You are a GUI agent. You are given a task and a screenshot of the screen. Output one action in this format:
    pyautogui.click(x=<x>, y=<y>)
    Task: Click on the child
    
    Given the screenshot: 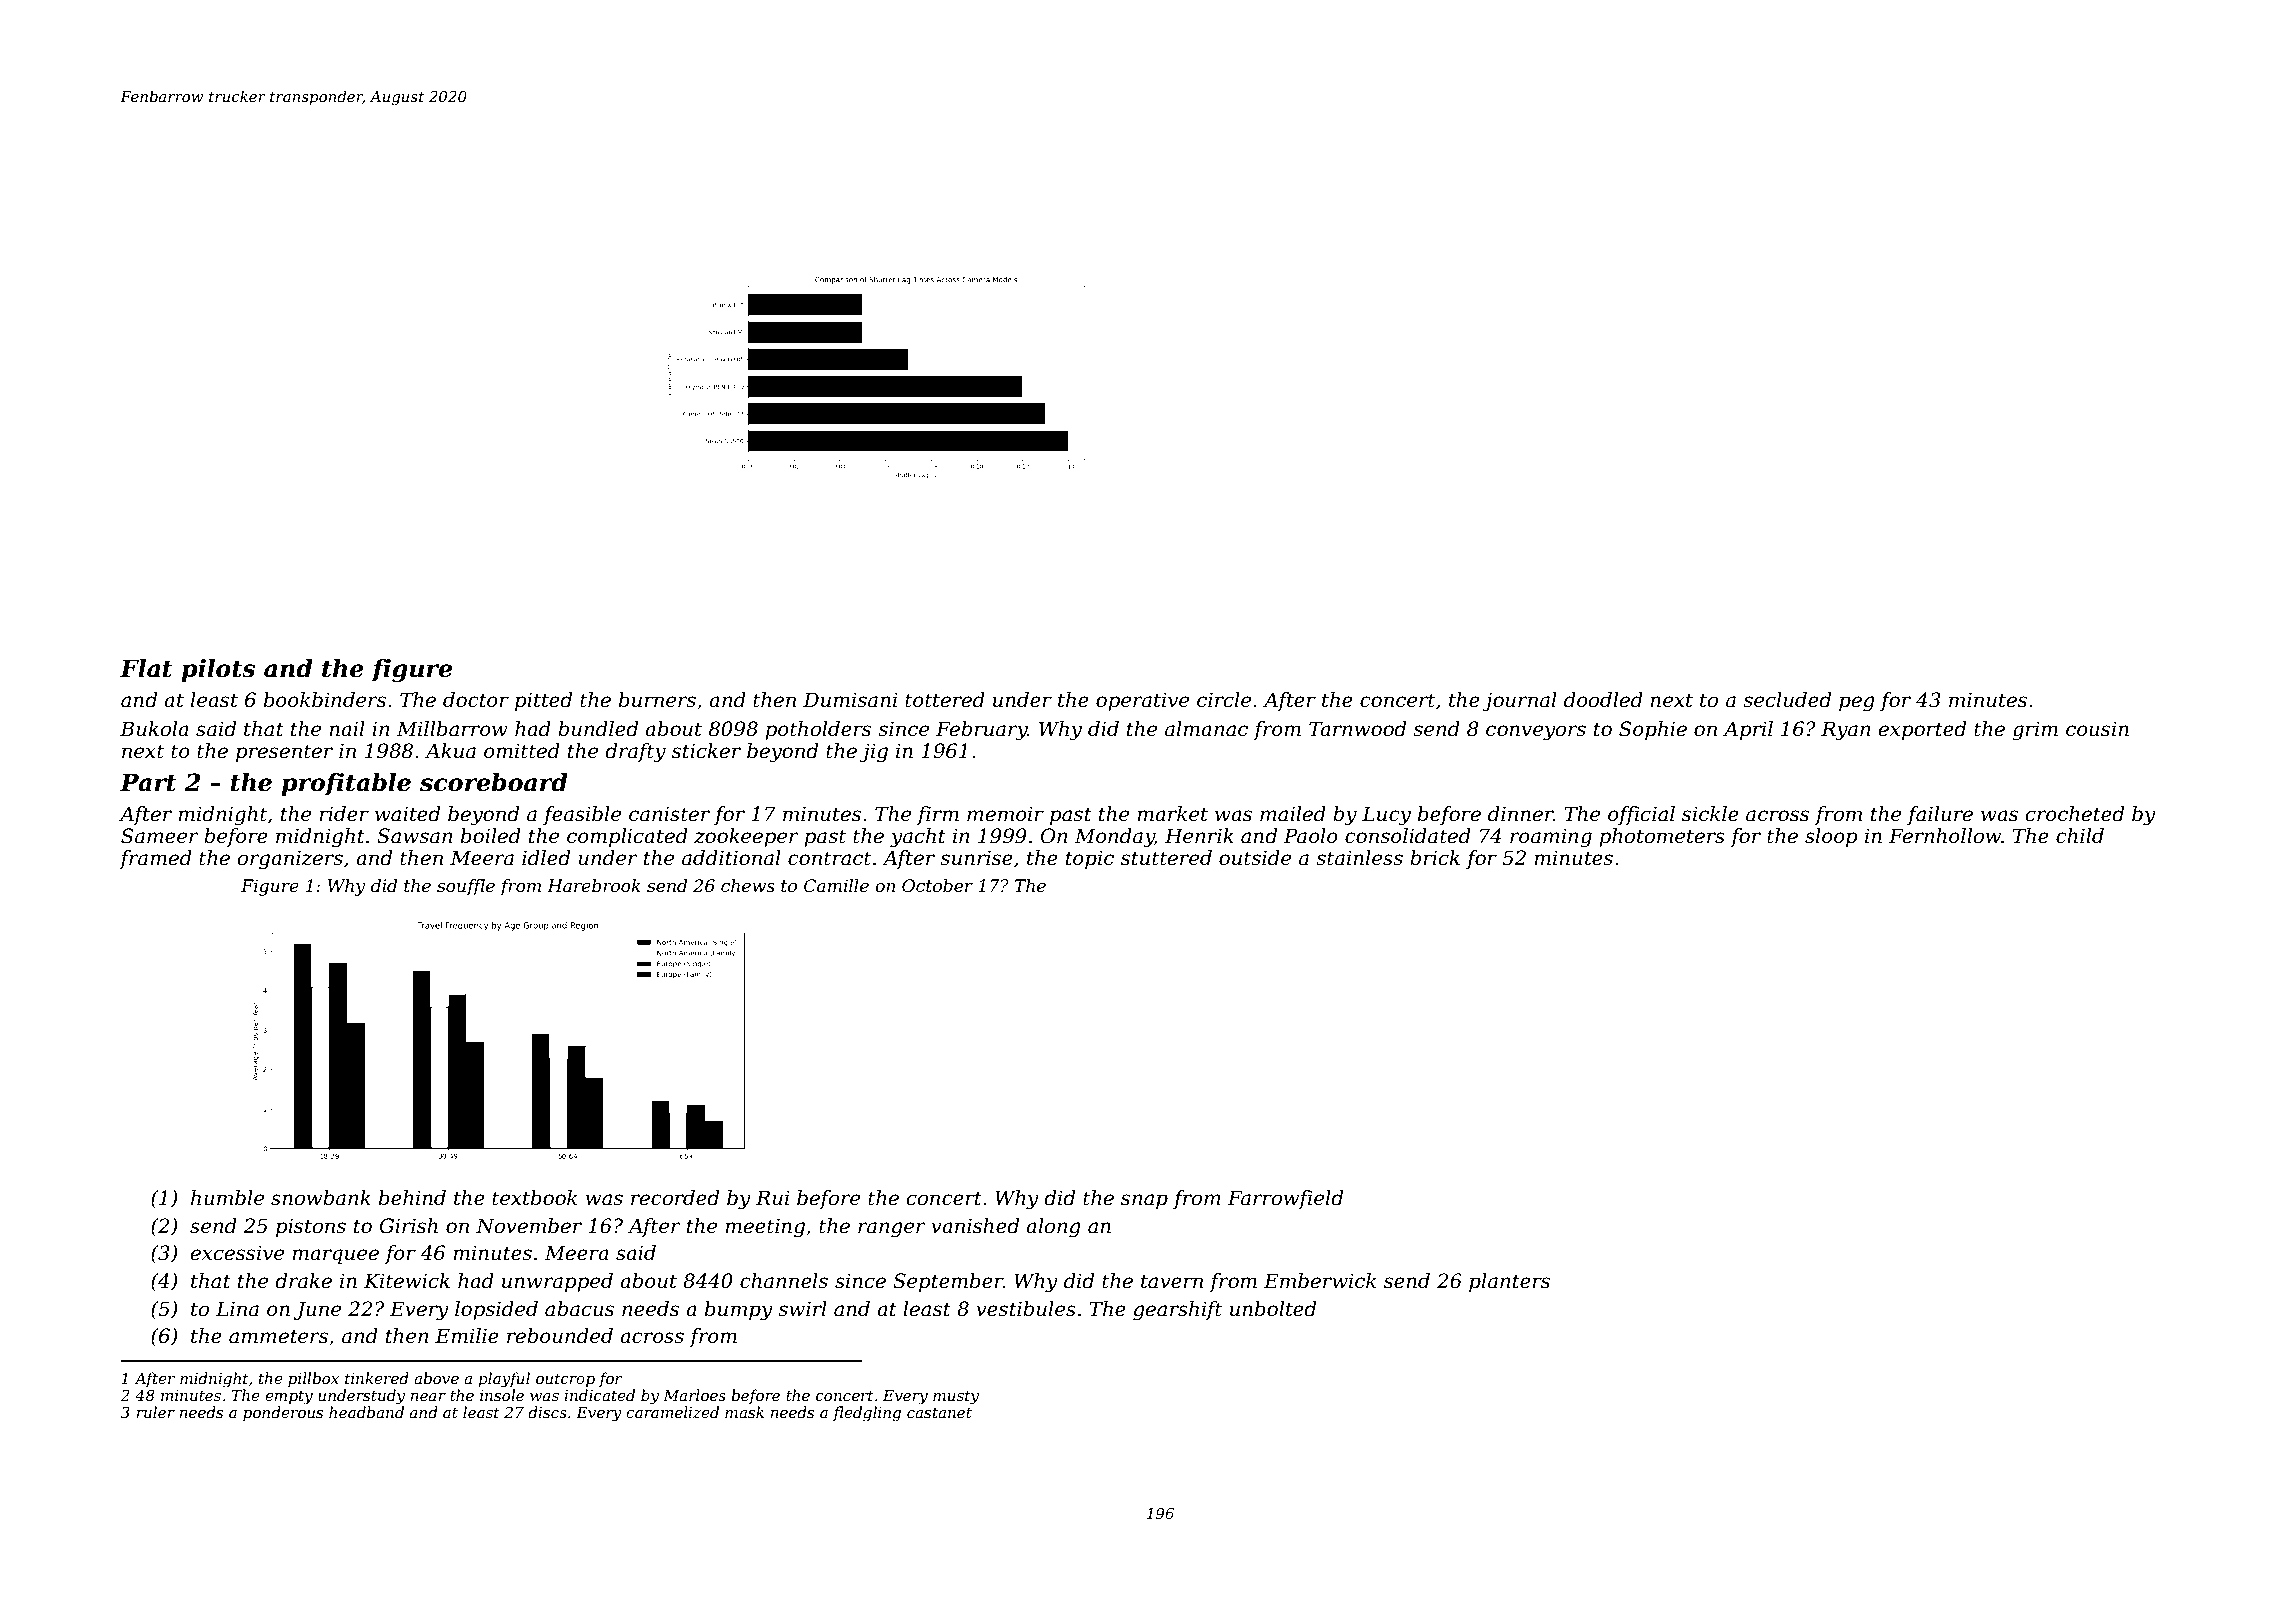 What is the action you would take?
    pyautogui.click(x=2080, y=836)
